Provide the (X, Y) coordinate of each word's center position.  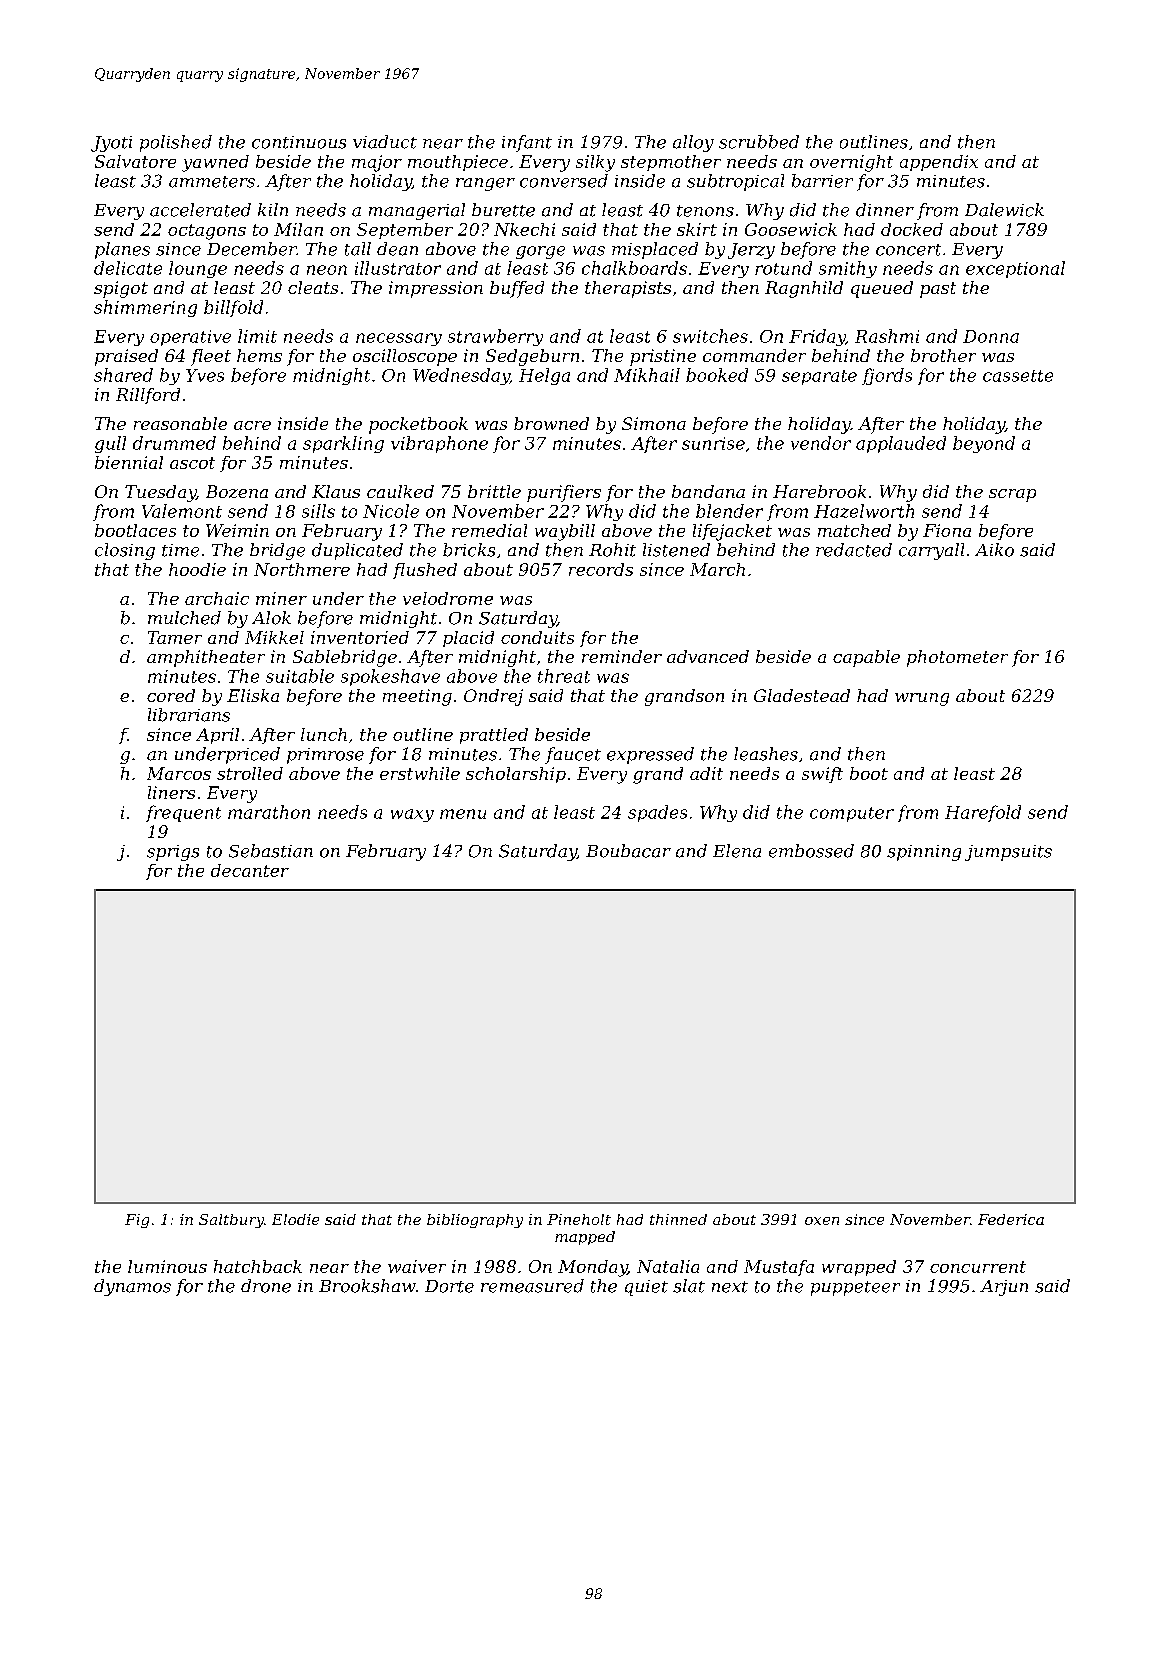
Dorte (449, 1286)
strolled (250, 773)
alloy (693, 143)
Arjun (1004, 1288)
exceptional (1015, 269)
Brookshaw (367, 1286)
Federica (1011, 1219)
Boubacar (628, 851)
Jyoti (111, 144)
